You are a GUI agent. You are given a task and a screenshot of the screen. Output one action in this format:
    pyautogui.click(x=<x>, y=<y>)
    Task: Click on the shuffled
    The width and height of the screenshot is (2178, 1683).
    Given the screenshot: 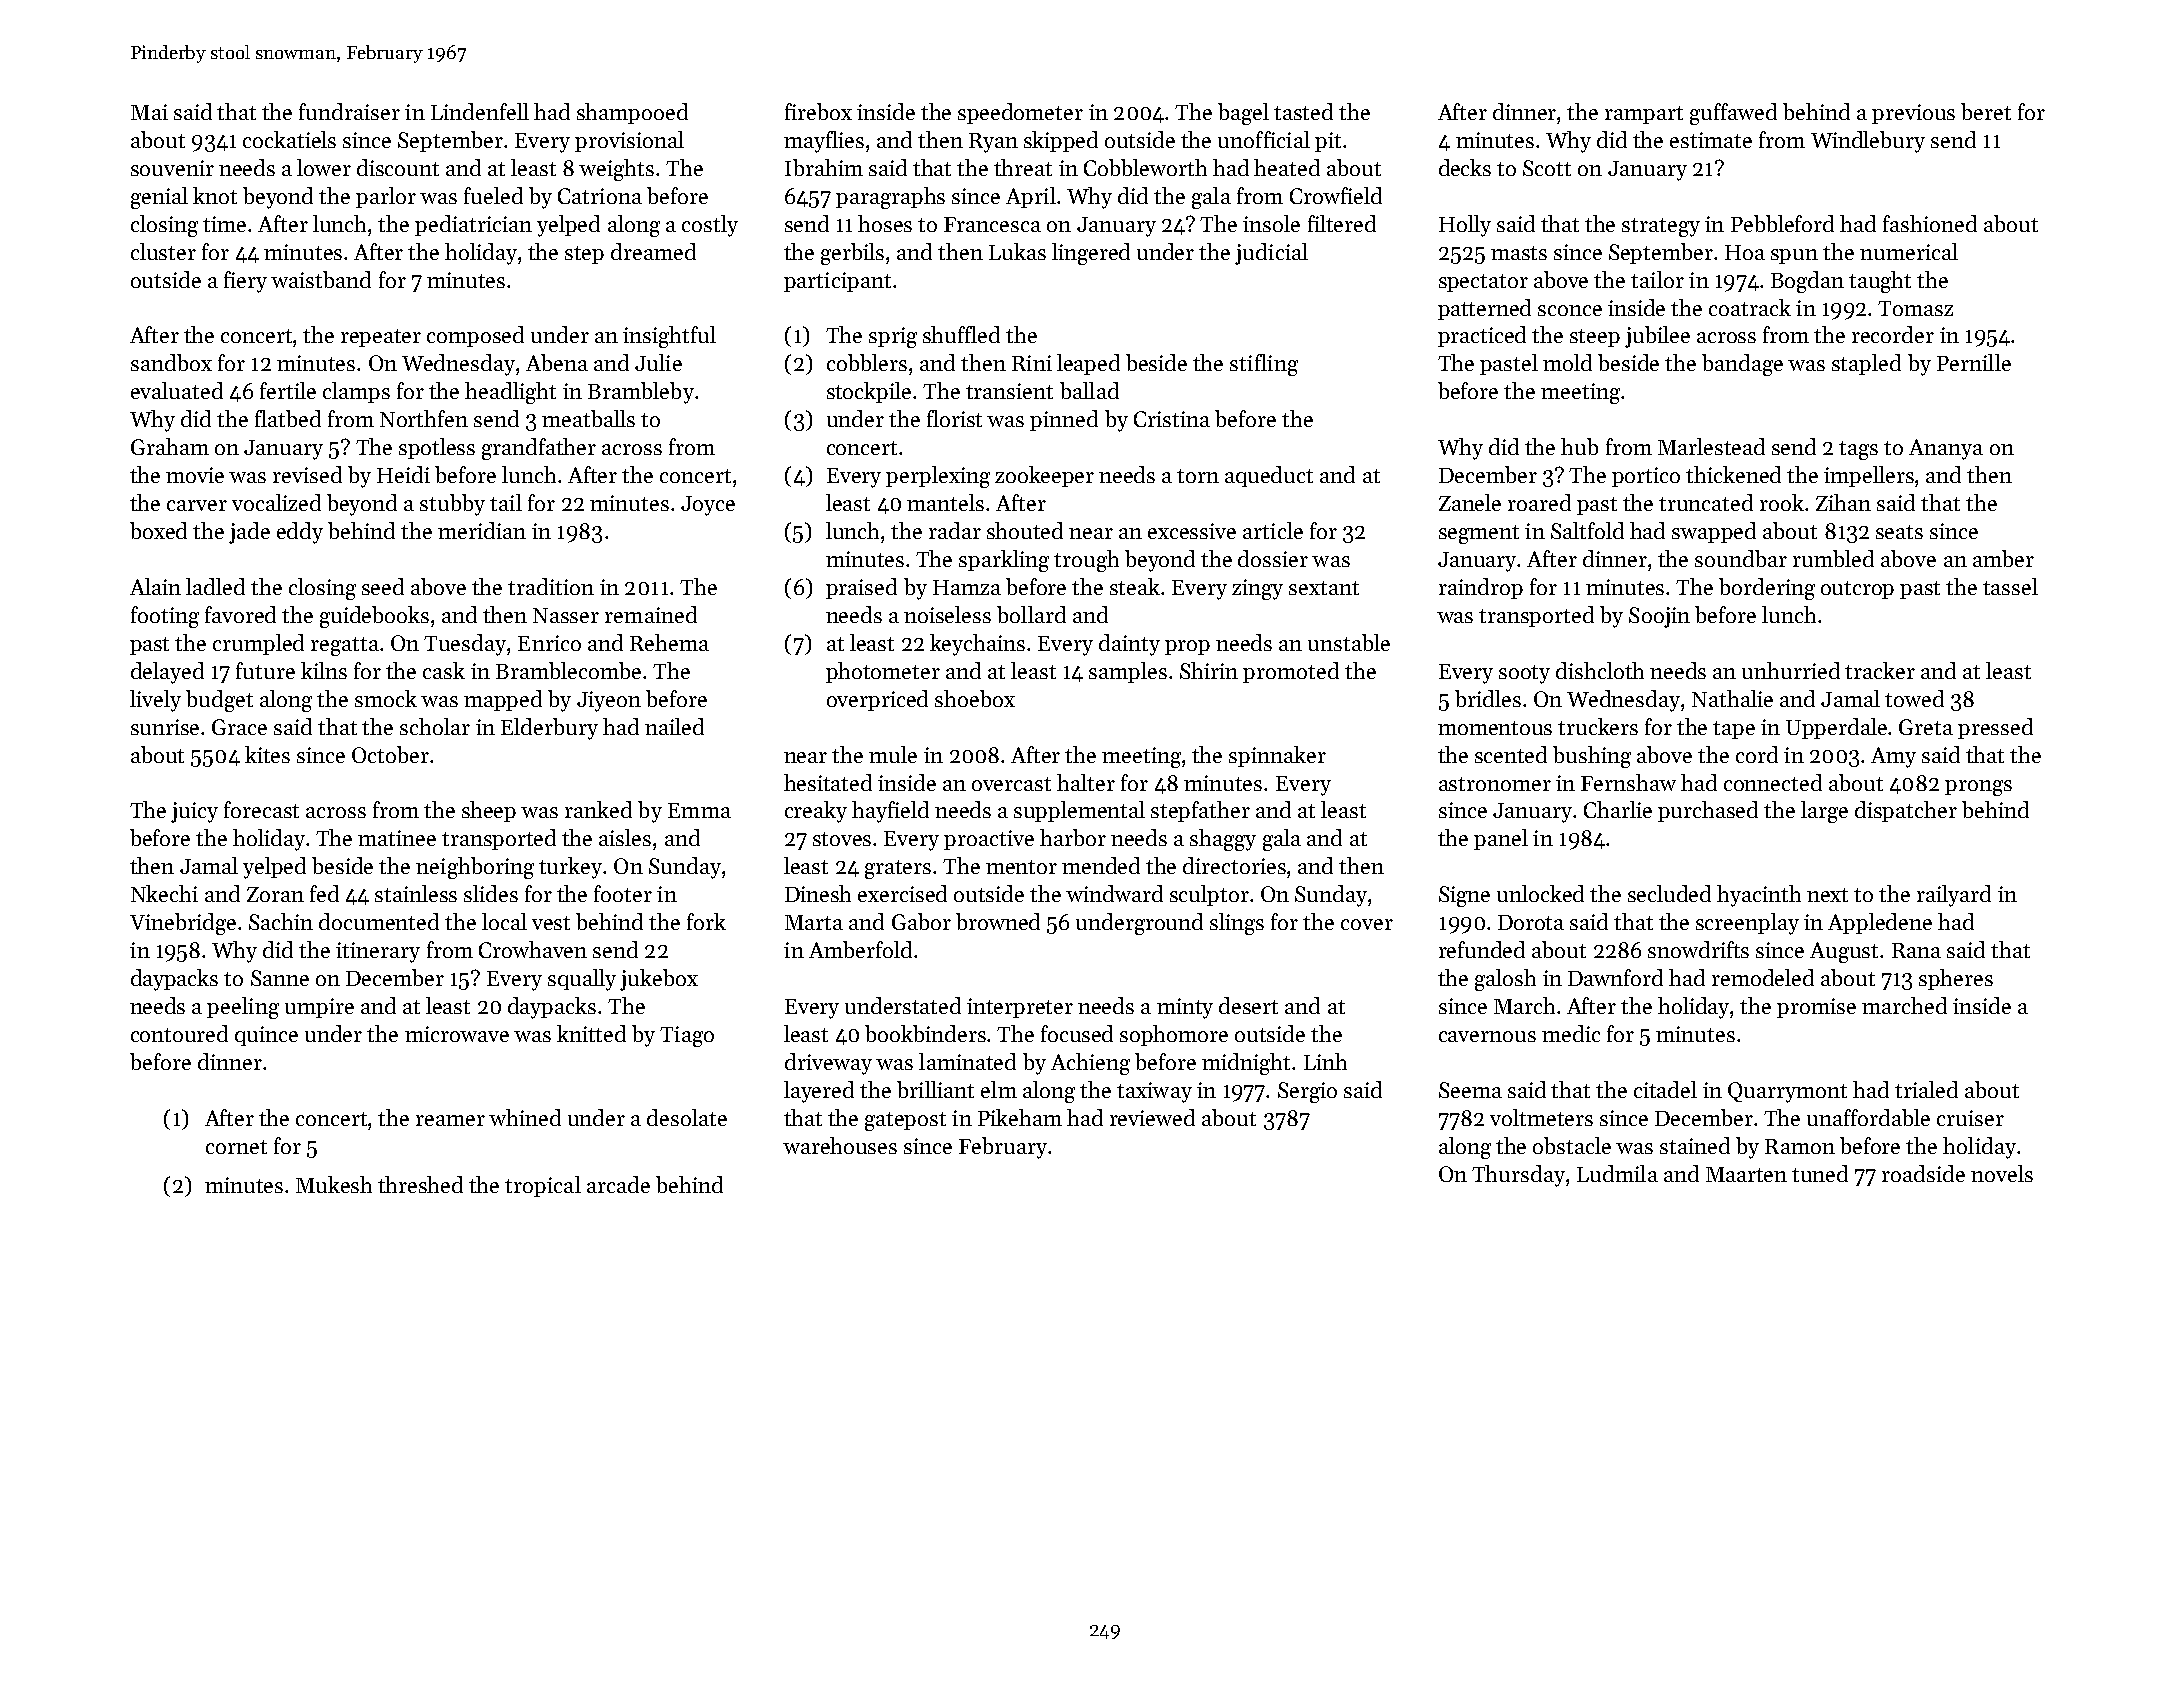 What is the action you would take?
    pyautogui.click(x=961, y=334)
